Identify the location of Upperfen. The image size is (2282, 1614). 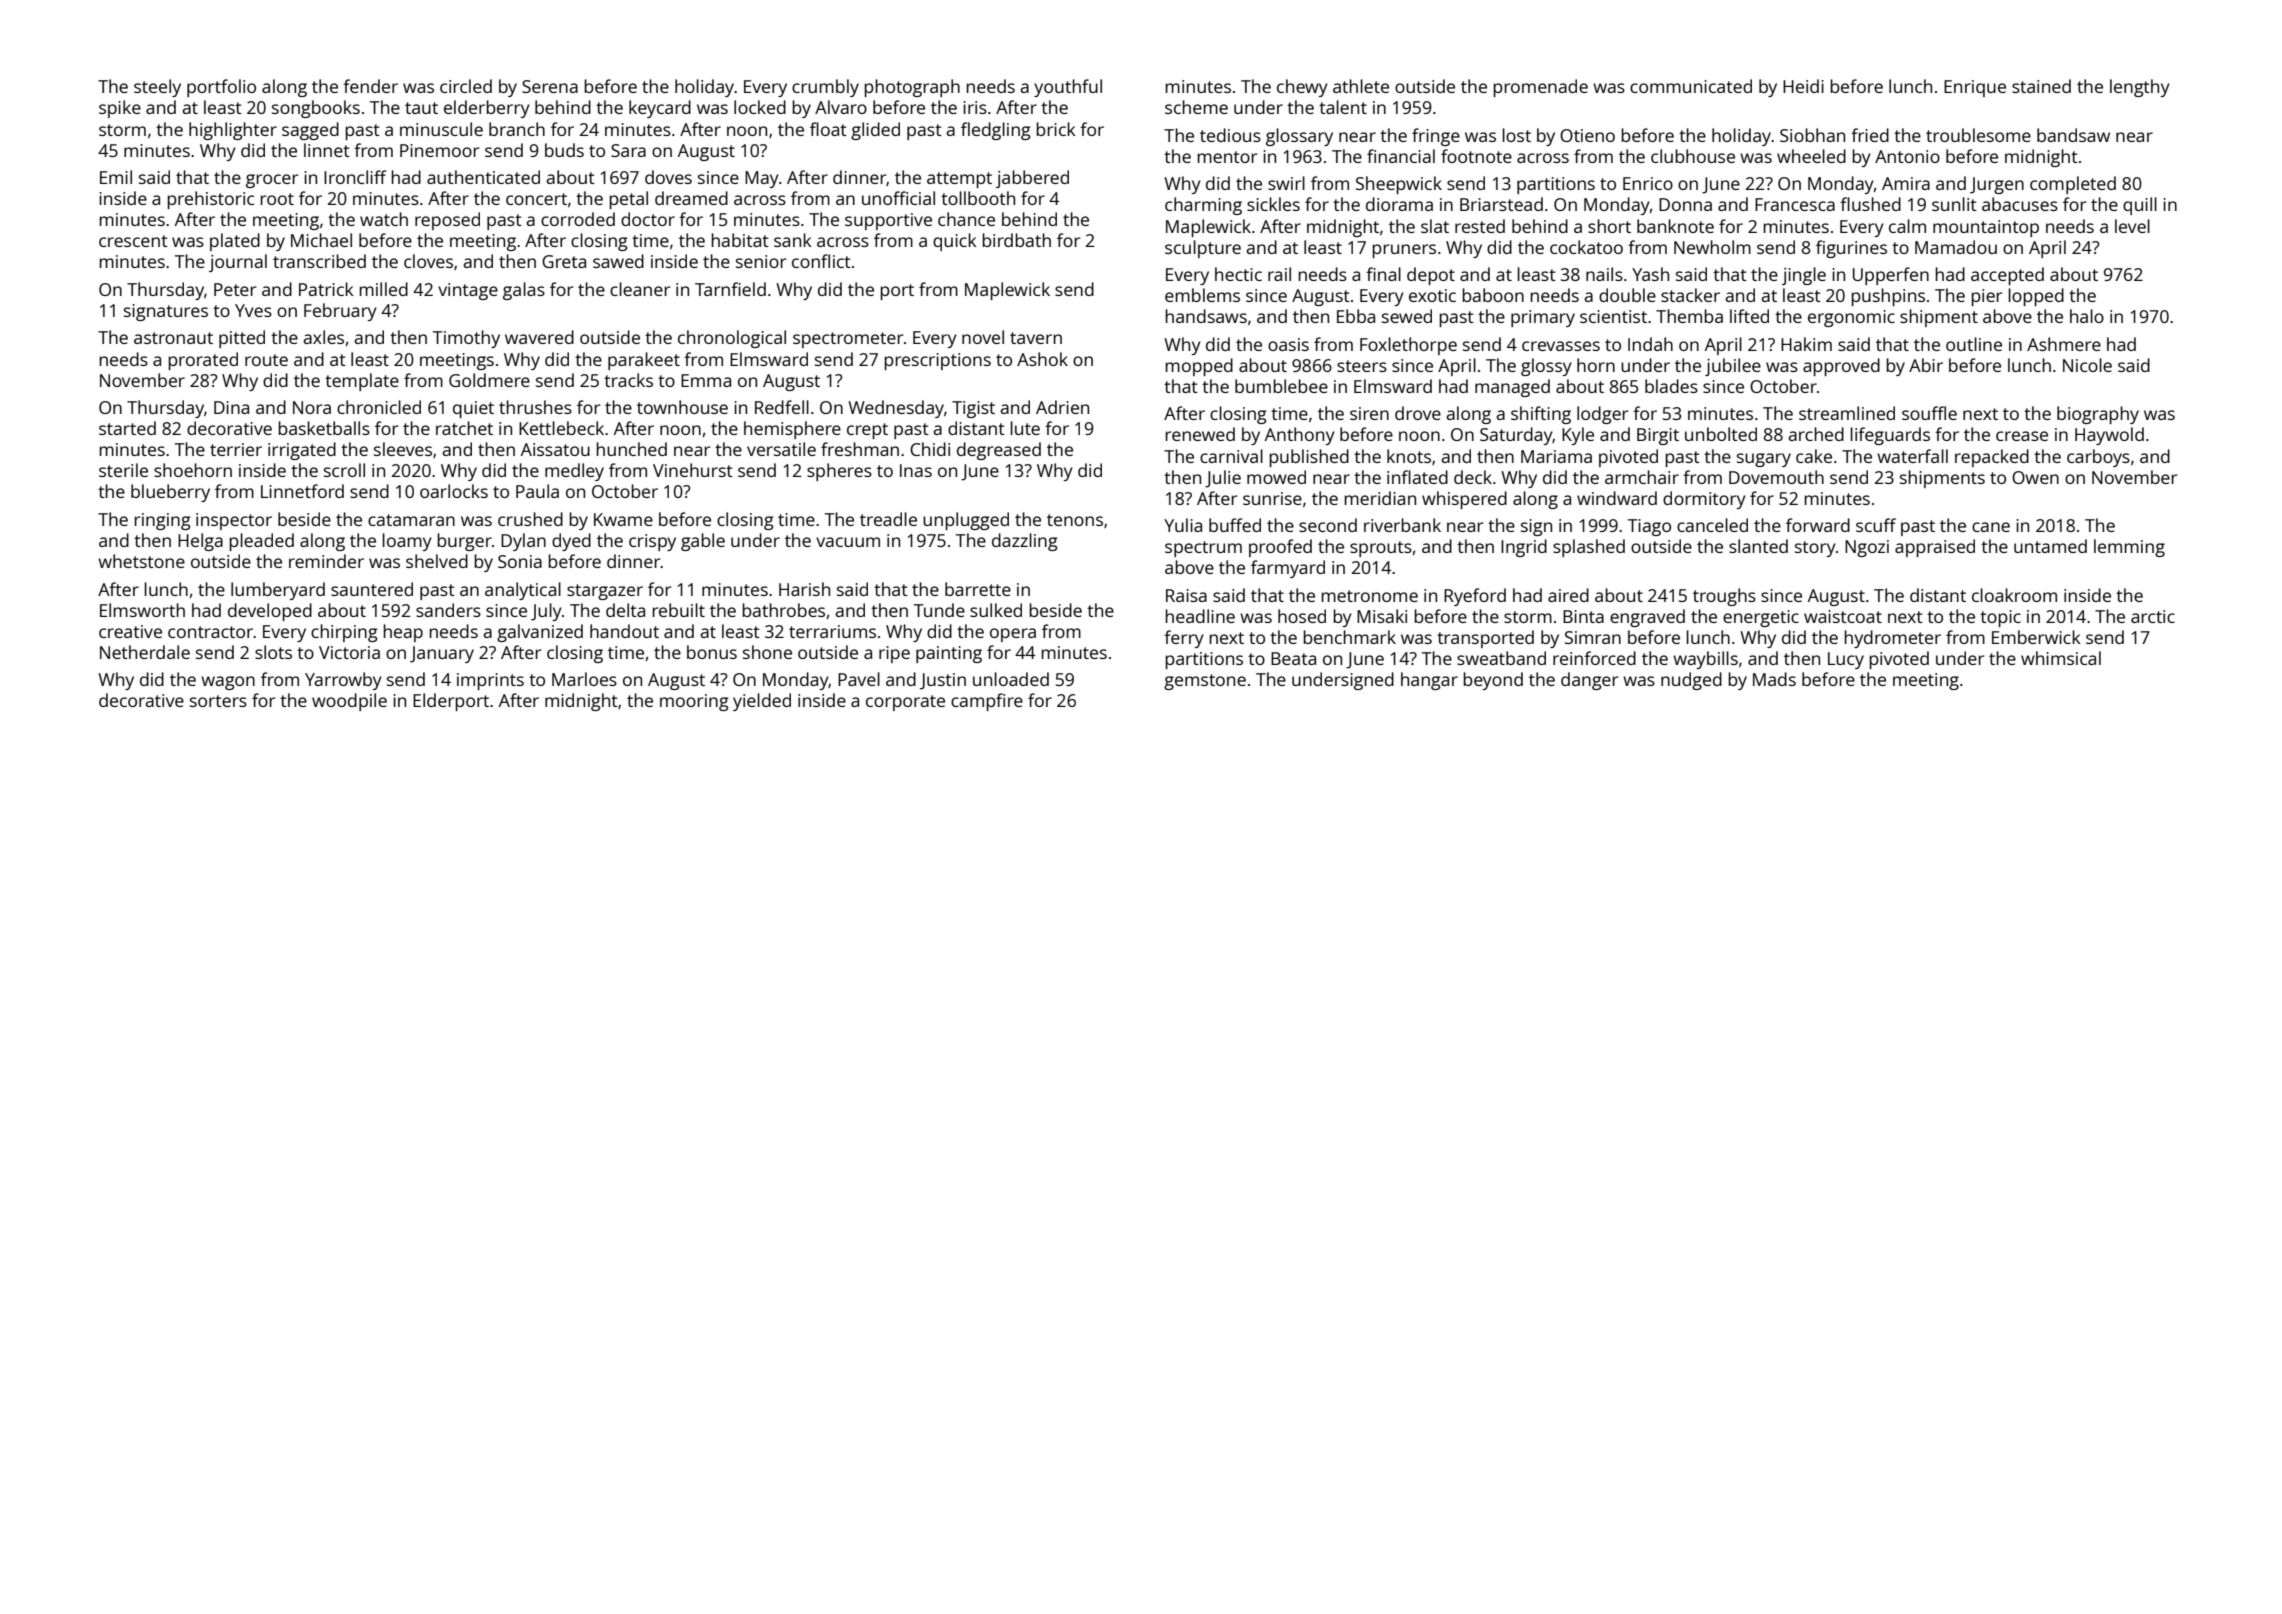
(1891, 276).
